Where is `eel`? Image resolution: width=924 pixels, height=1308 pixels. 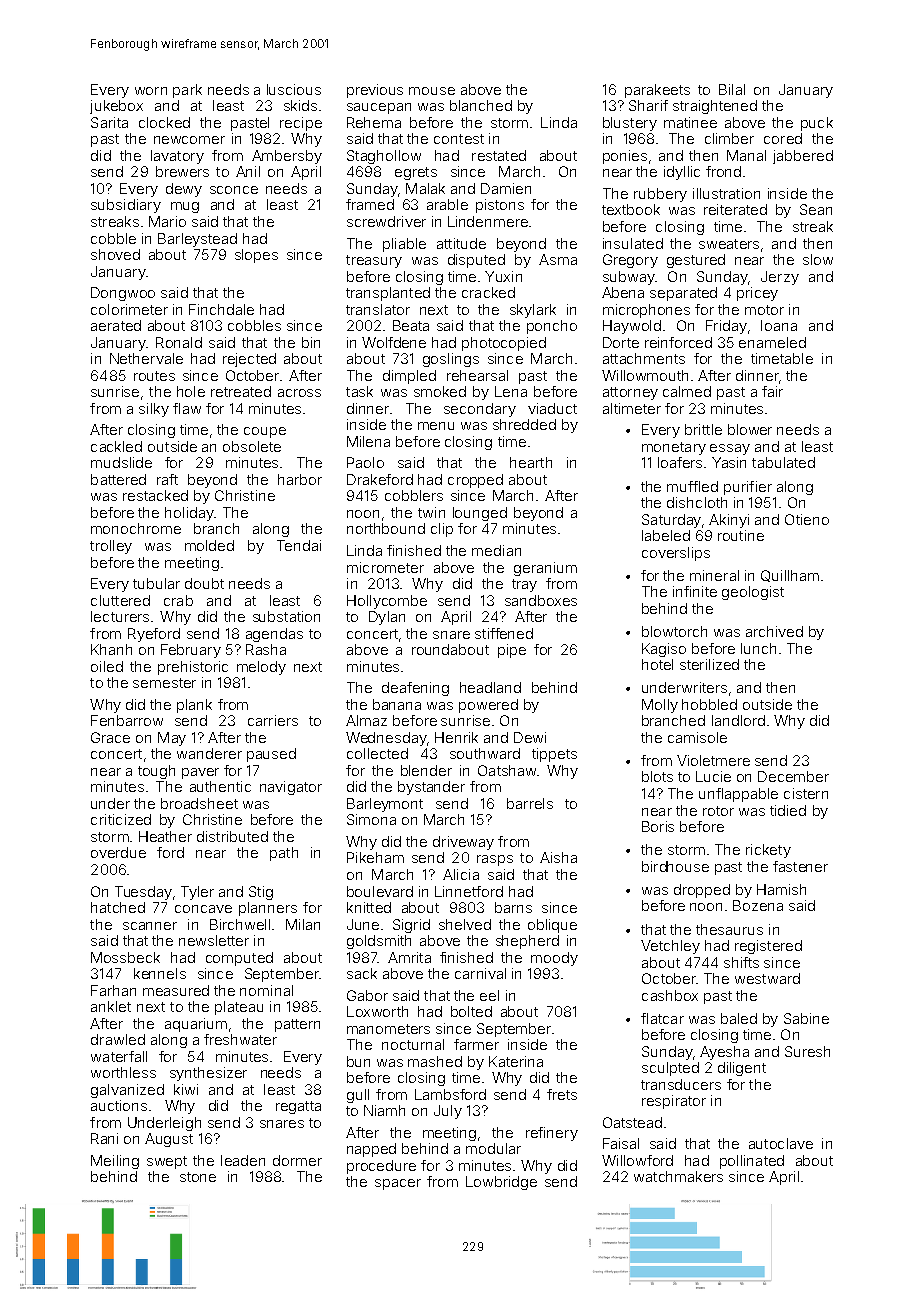 eel is located at coordinates (489, 995).
